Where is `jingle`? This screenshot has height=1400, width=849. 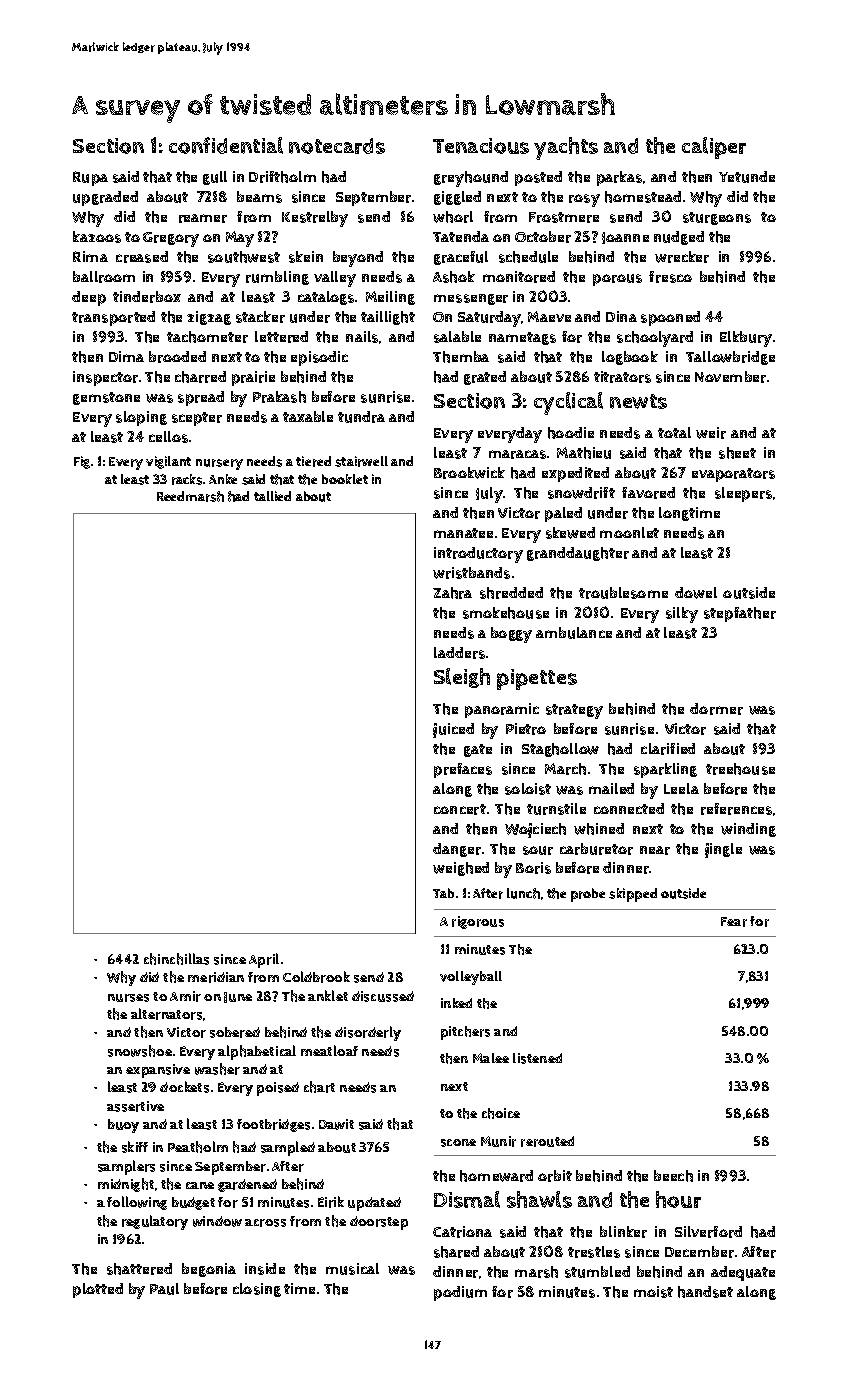 jingle is located at coordinates (723, 850).
